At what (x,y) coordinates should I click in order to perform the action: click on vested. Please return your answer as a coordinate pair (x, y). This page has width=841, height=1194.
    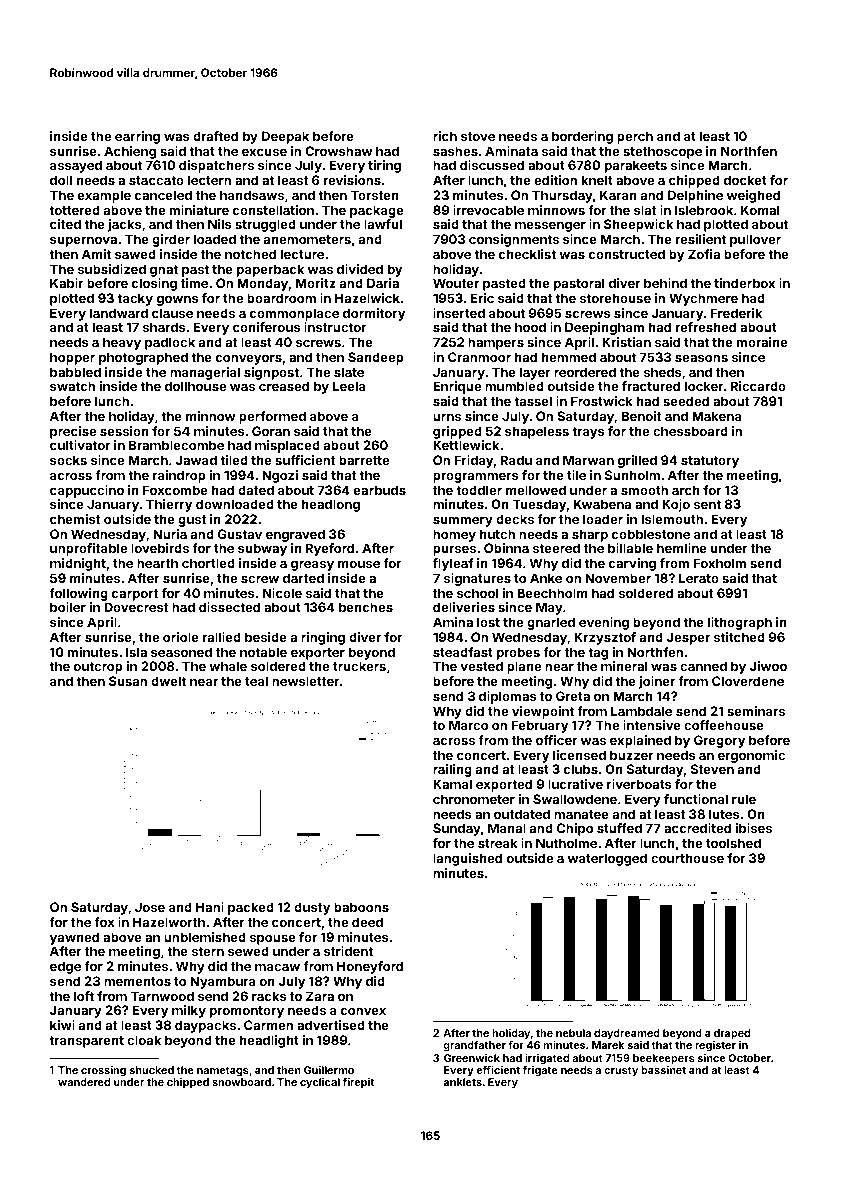
    Looking at the image, I should click on (481, 666).
